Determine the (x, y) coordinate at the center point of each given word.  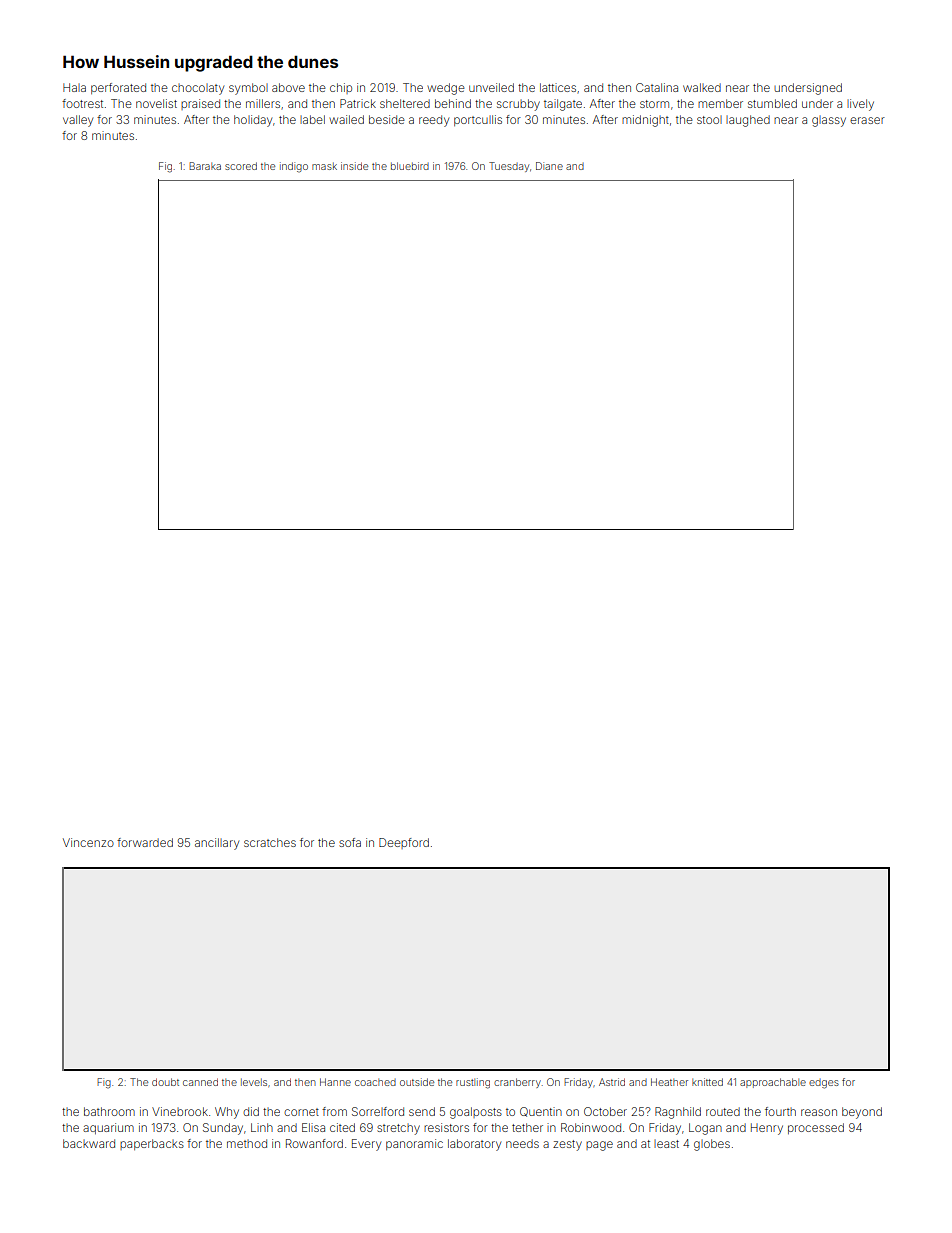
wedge (446, 89)
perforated (118, 88)
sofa (350, 842)
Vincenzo (88, 842)
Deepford (404, 843)
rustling (473, 1083)
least (666, 1144)
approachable (773, 1083)
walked (702, 87)
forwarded (145, 842)
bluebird (410, 166)
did (251, 1111)
